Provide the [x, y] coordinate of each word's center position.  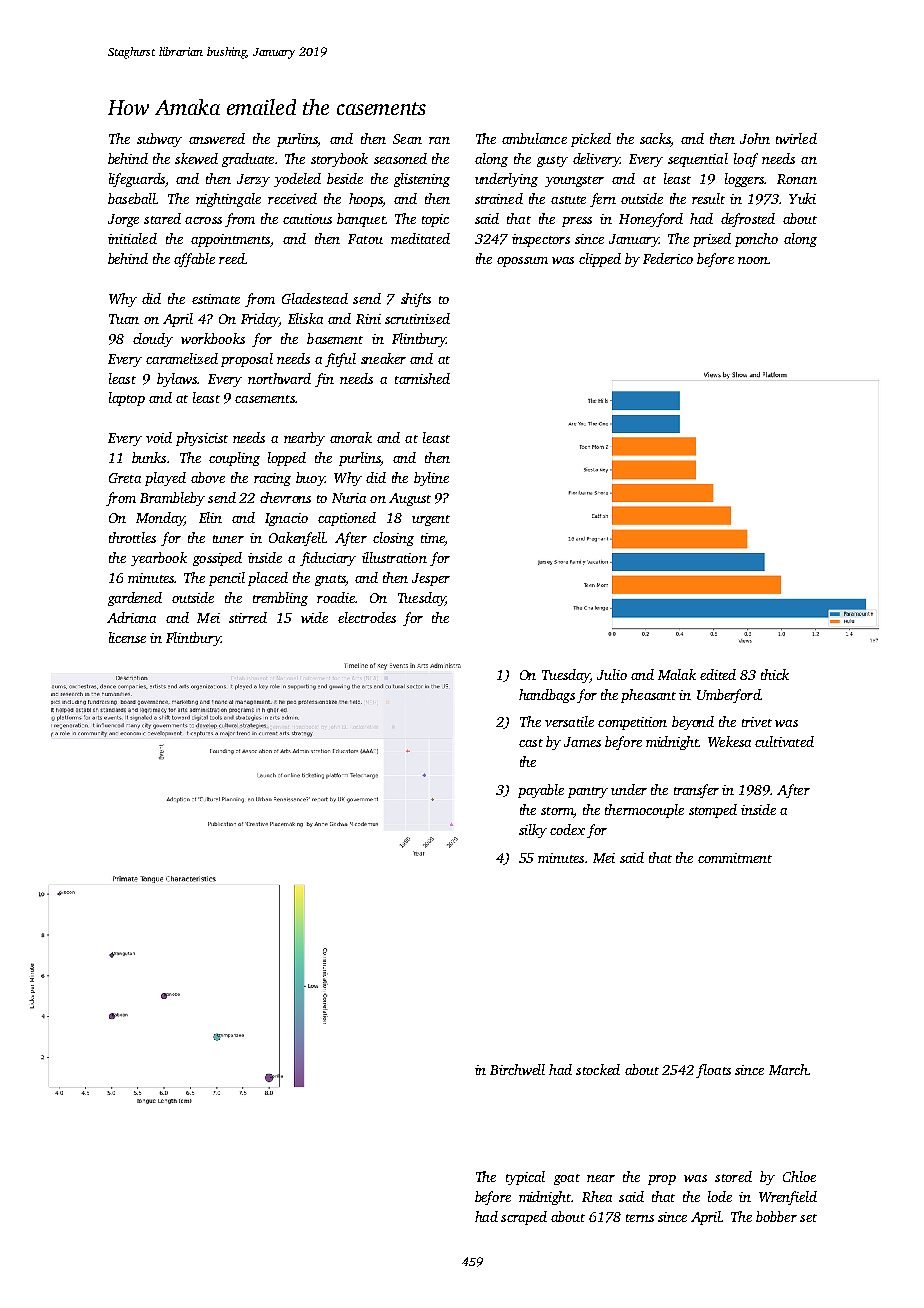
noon [753, 260]
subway [159, 140]
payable [541, 791]
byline [431, 479]
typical [525, 1178]
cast [531, 743]
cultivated [784, 741]
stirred [248, 617]
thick [775, 674]
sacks [655, 138]
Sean [407, 139]
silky [533, 831]
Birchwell [517, 1069]
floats [713, 1071]
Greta [125, 478]
